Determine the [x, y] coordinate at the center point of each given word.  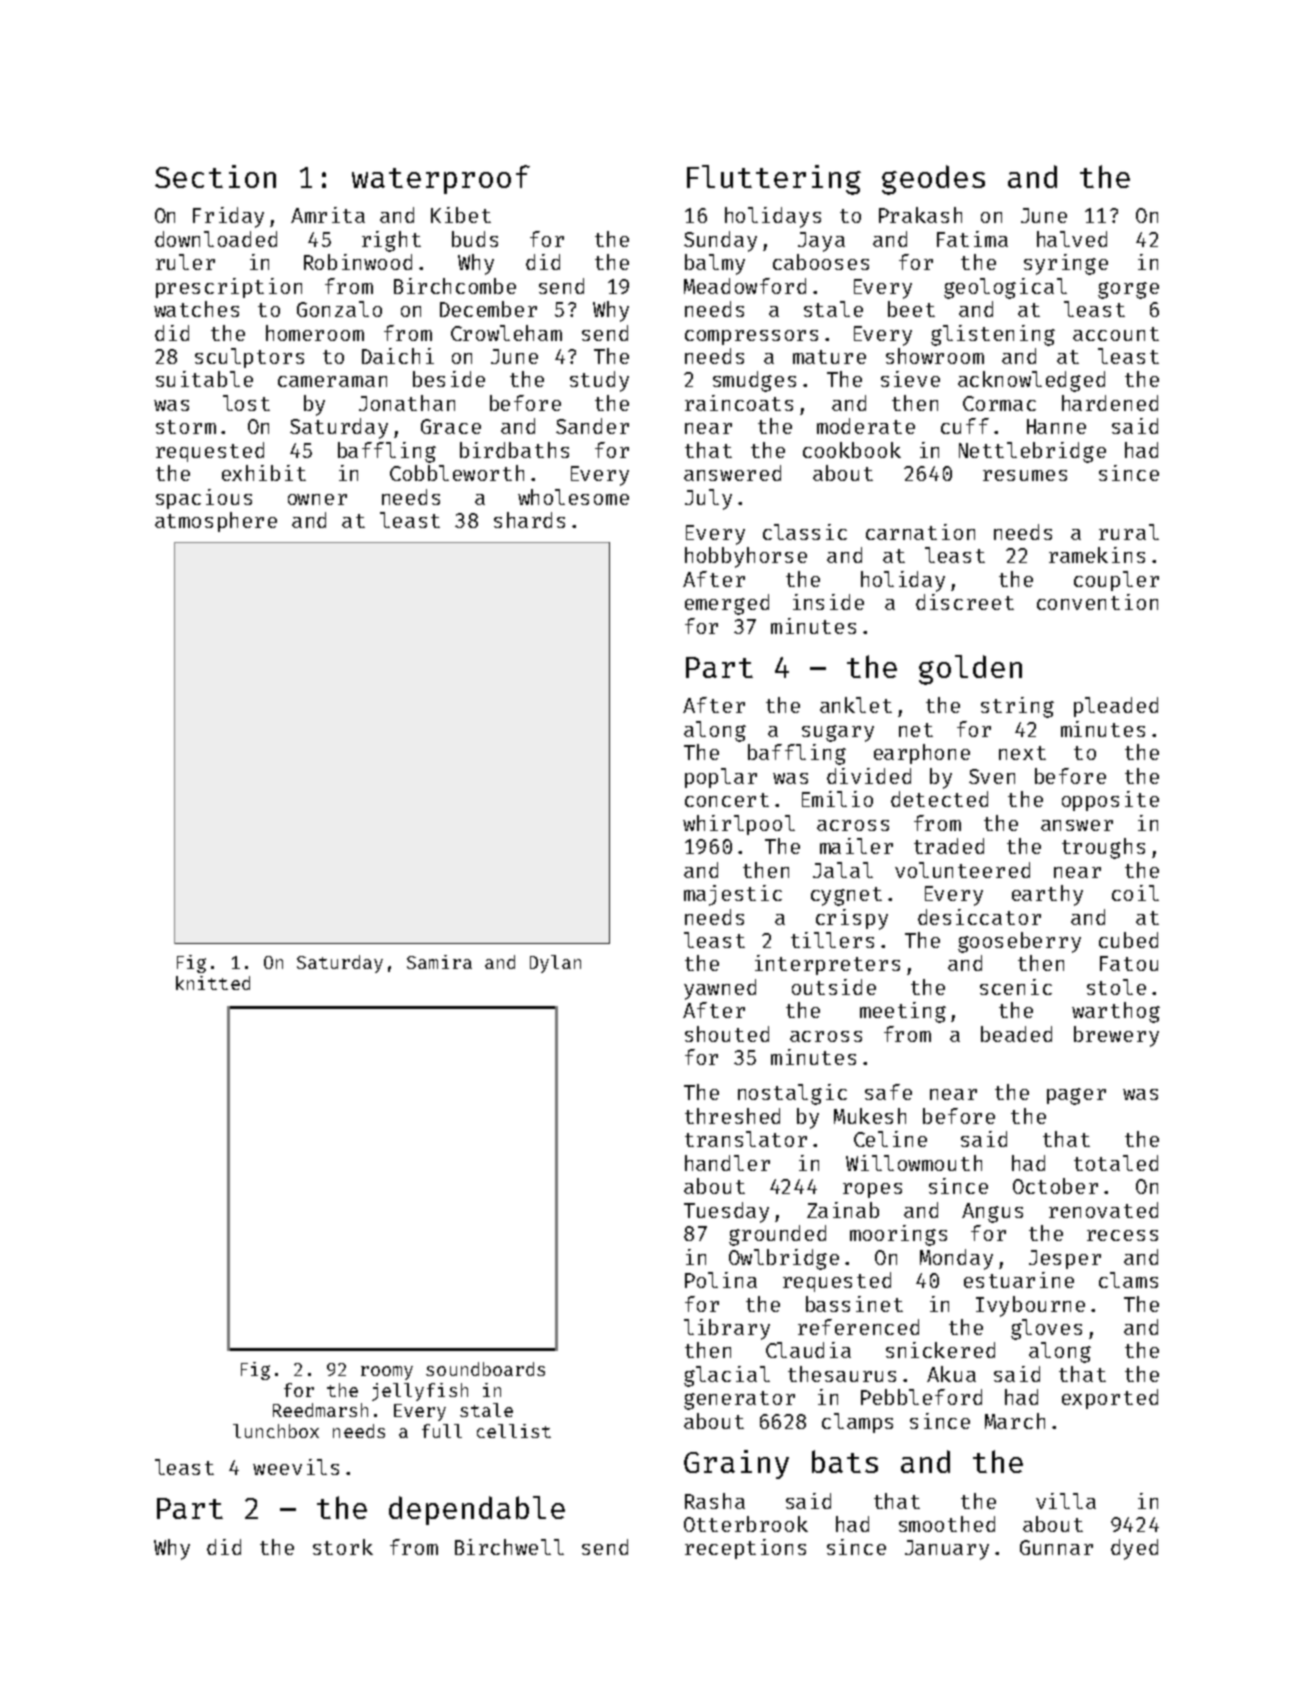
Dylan [555, 964]
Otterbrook [746, 1524]
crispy [852, 919]
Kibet [461, 215]
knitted [213, 983]
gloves [1046, 1329]
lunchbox [276, 1431]
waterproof [441, 179]
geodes [933, 180]
